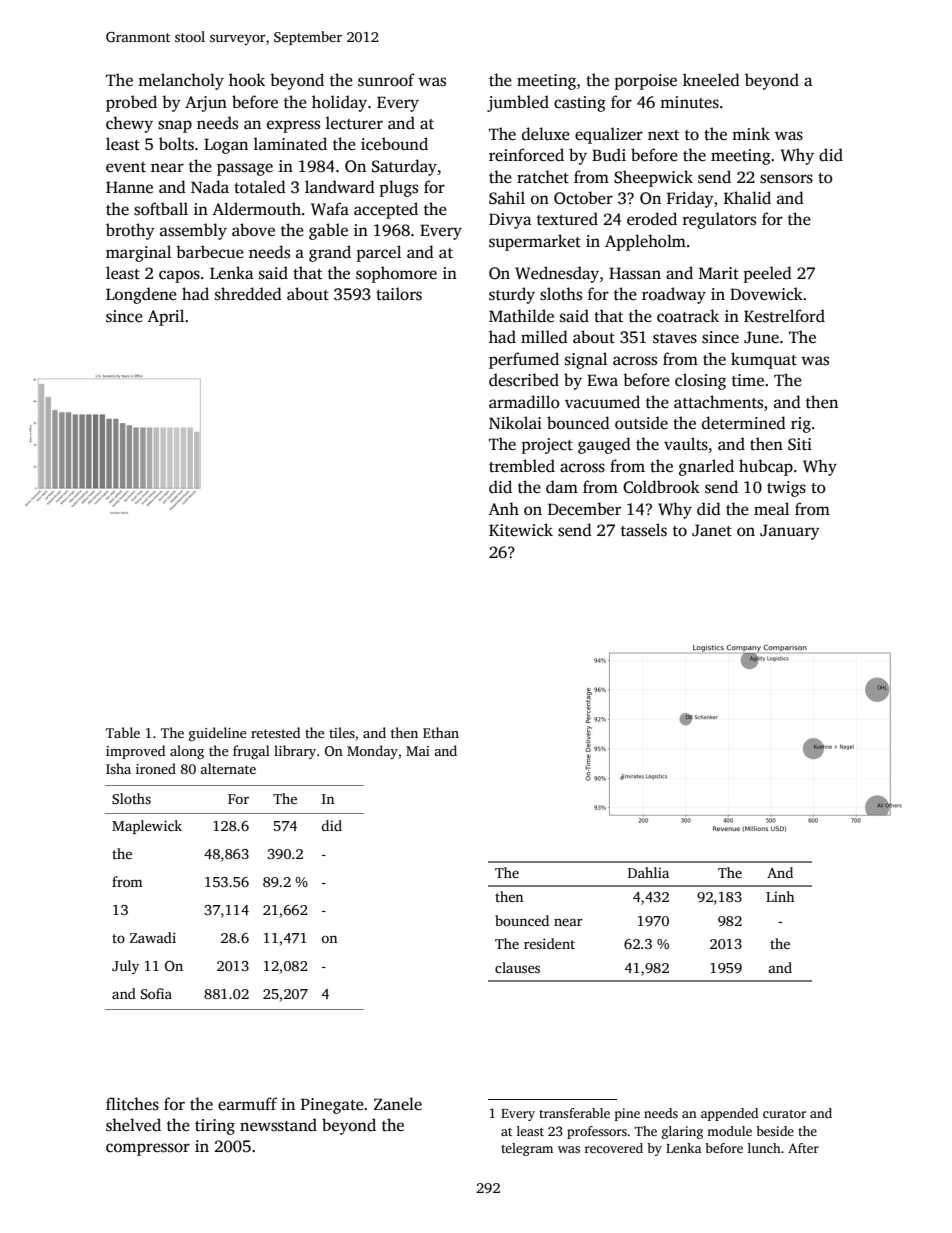 The height and width of the screenshot is (1233, 952). What do you see at coordinates (771, 509) in the screenshot?
I see `meal` at bounding box center [771, 509].
